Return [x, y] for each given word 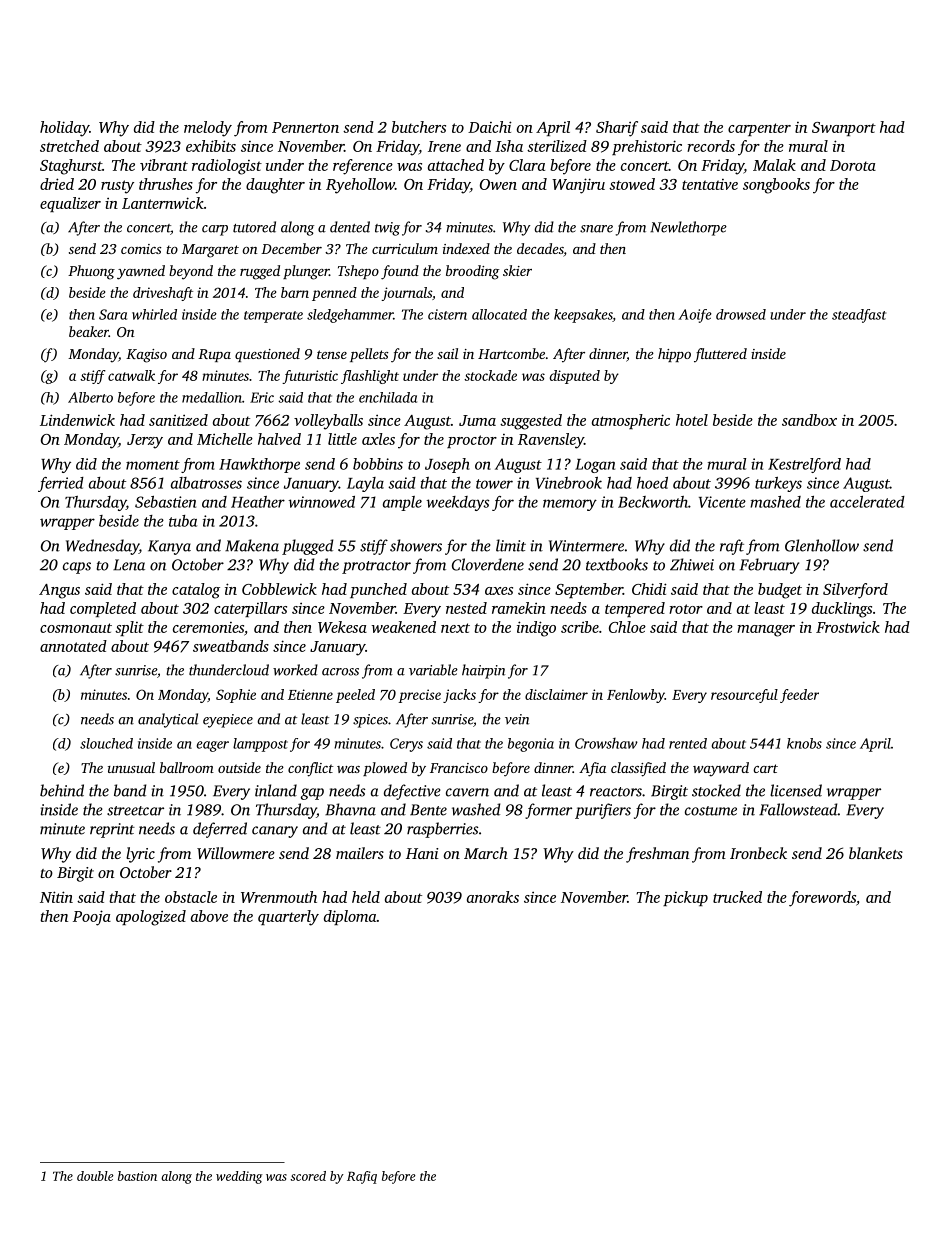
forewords [822, 899]
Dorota [853, 165]
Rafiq [362, 1177]
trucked [737, 897]
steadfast [859, 316]
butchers [419, 127]
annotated [73, 646]
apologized [151, 918]
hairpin [483, 671]
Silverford [855, 591]
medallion [212, 397]
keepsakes [583, 316]
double [95, 1176]
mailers [360, 853]
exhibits [211, 146]
